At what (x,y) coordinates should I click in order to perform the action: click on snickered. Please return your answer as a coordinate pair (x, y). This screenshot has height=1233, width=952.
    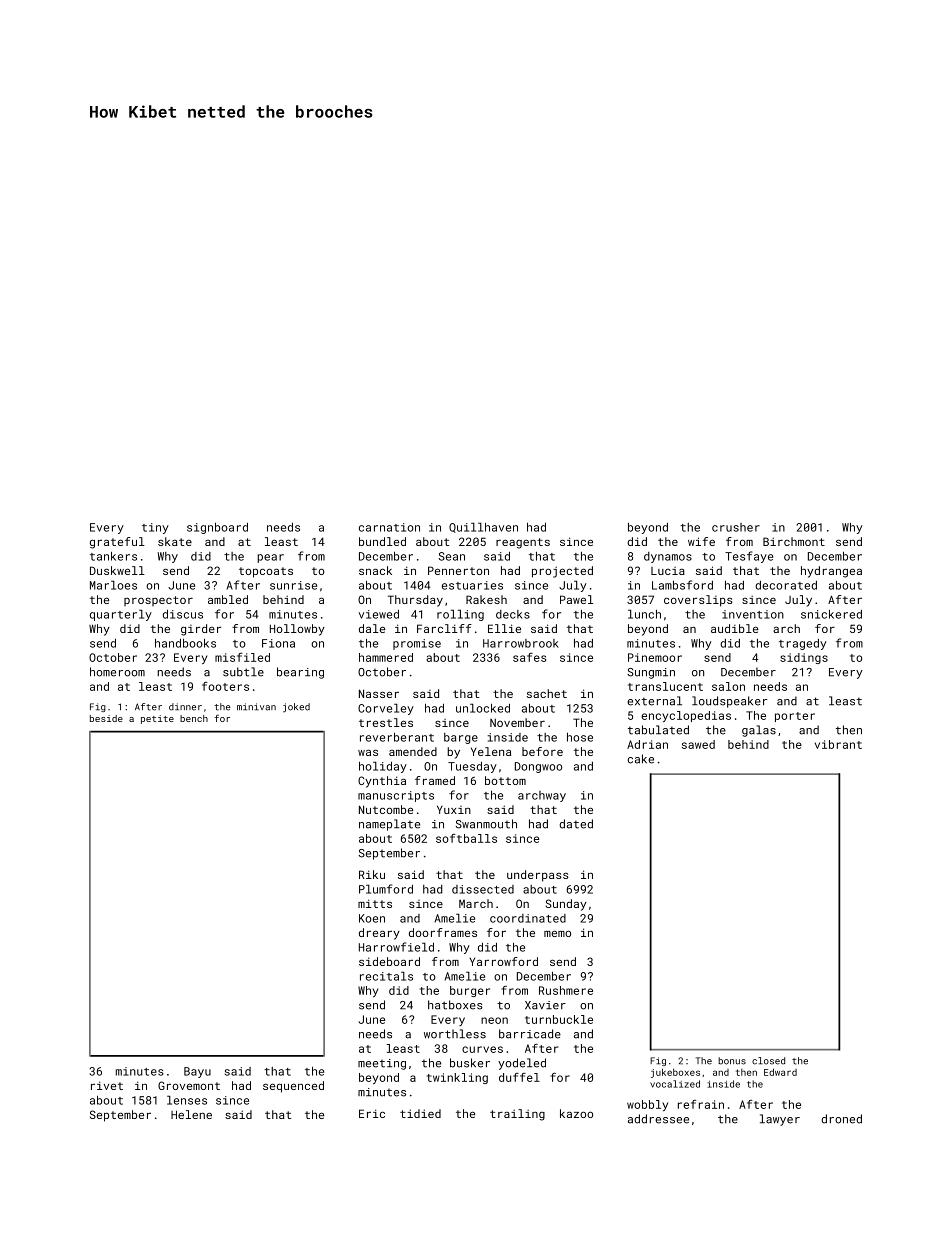
    Looking at the image, I should click on (831, 614).
